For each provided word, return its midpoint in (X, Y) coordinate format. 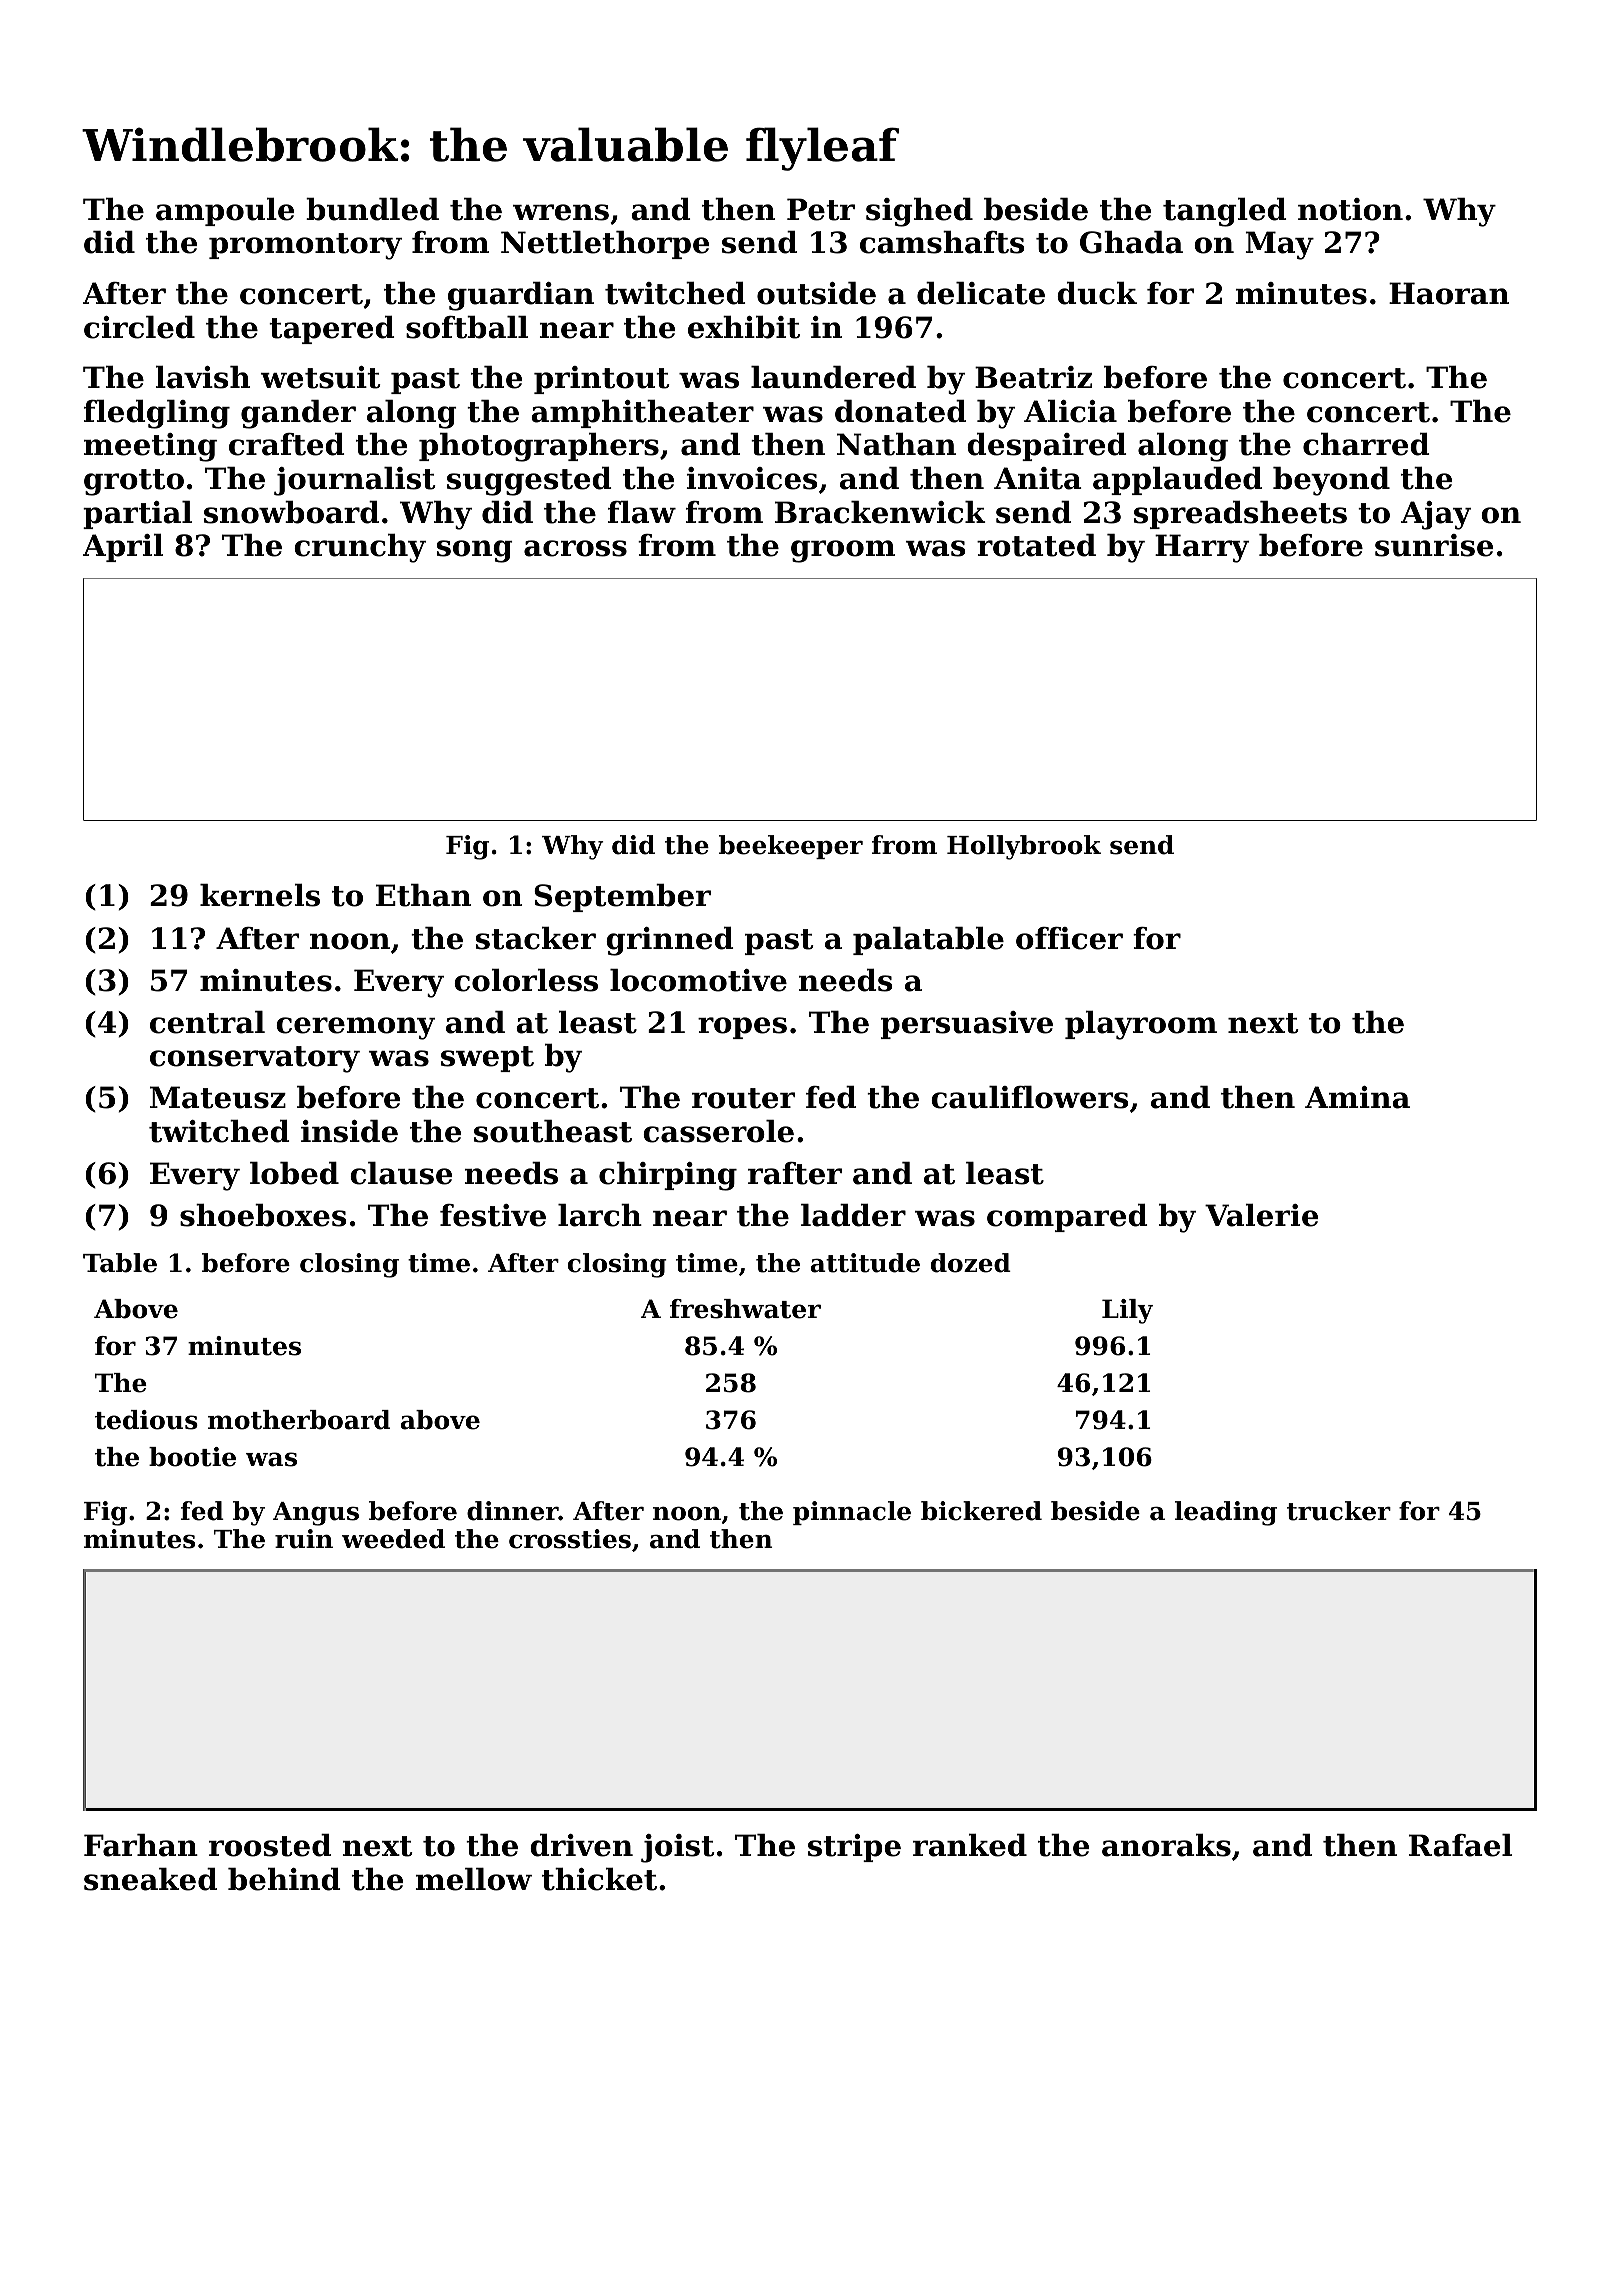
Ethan (423, 895)
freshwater (745, 1309)
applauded (1177, 481)
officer (1069, 938)
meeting (150, 447)
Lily (1127, 1311)
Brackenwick (880, 512)
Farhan (141, 1845)
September (622, 898)
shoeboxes (263, 1215)
